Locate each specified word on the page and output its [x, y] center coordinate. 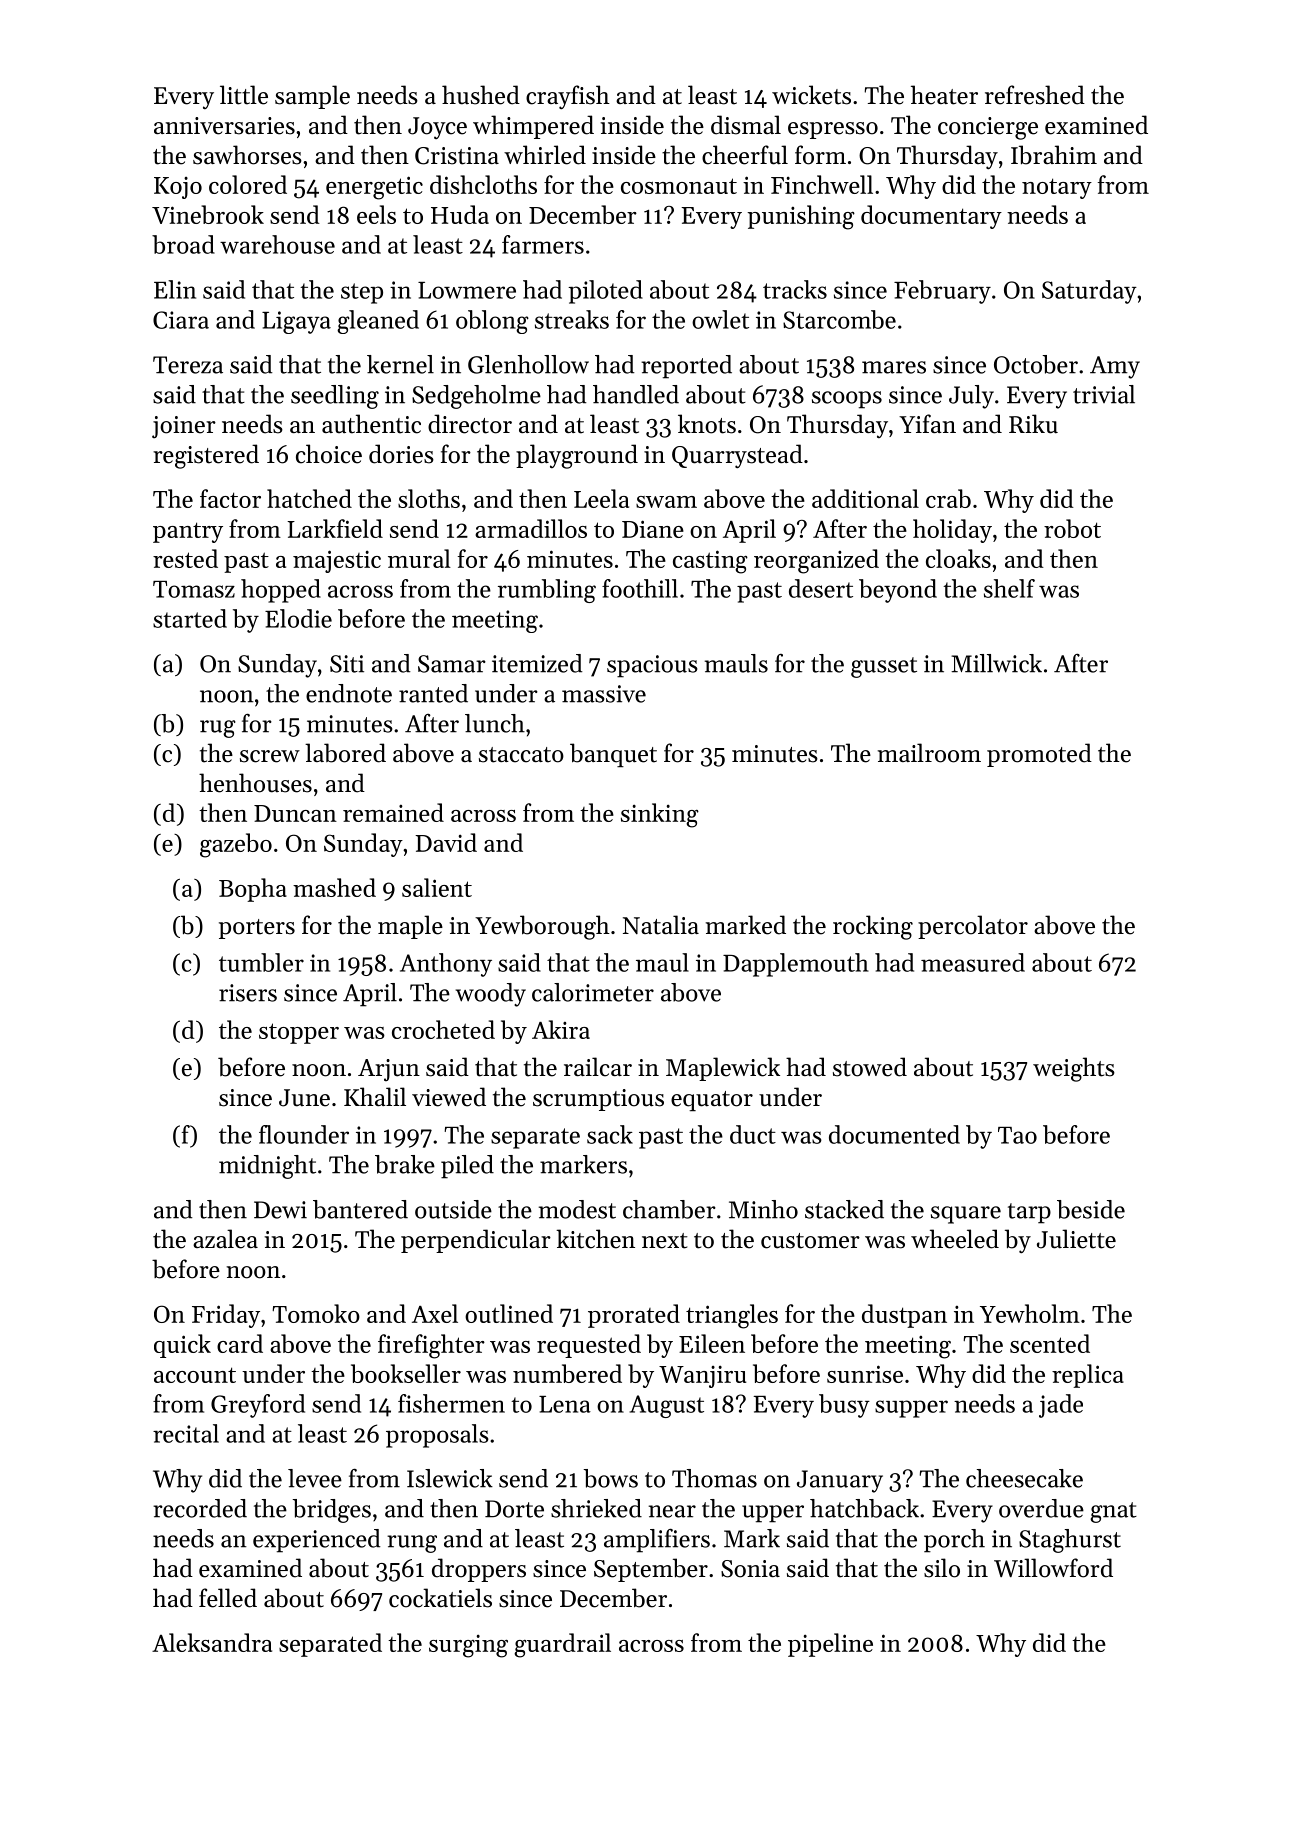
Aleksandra [212, 1642]
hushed [481, 95]
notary [1057, 188]
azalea [225, 1239]
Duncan [295, 813]
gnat [1113, 1512]
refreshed [1035, 95]
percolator [973, 927]
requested [589, 1346]
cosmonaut [679, 186]
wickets [811, 95]
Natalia [661, 925]
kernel [400, 364]
